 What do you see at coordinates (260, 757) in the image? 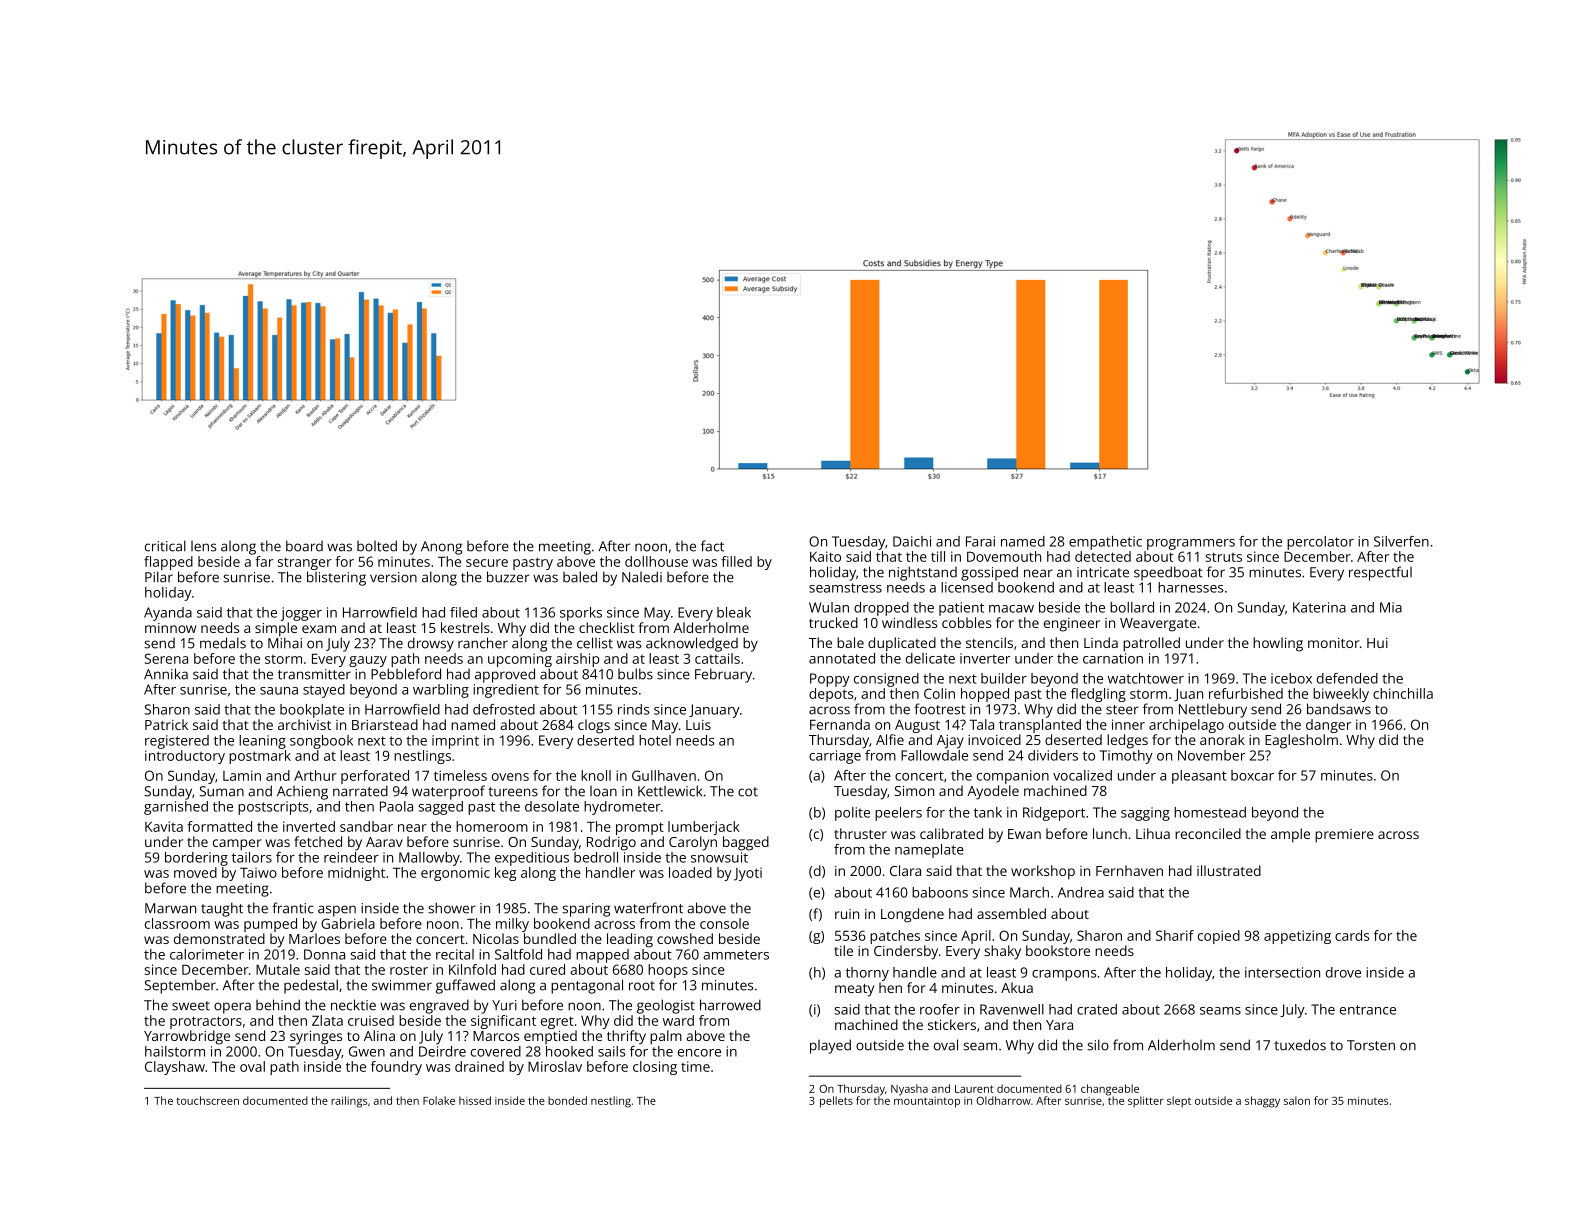
I see `postmark` at bounding box center [260, 757].
